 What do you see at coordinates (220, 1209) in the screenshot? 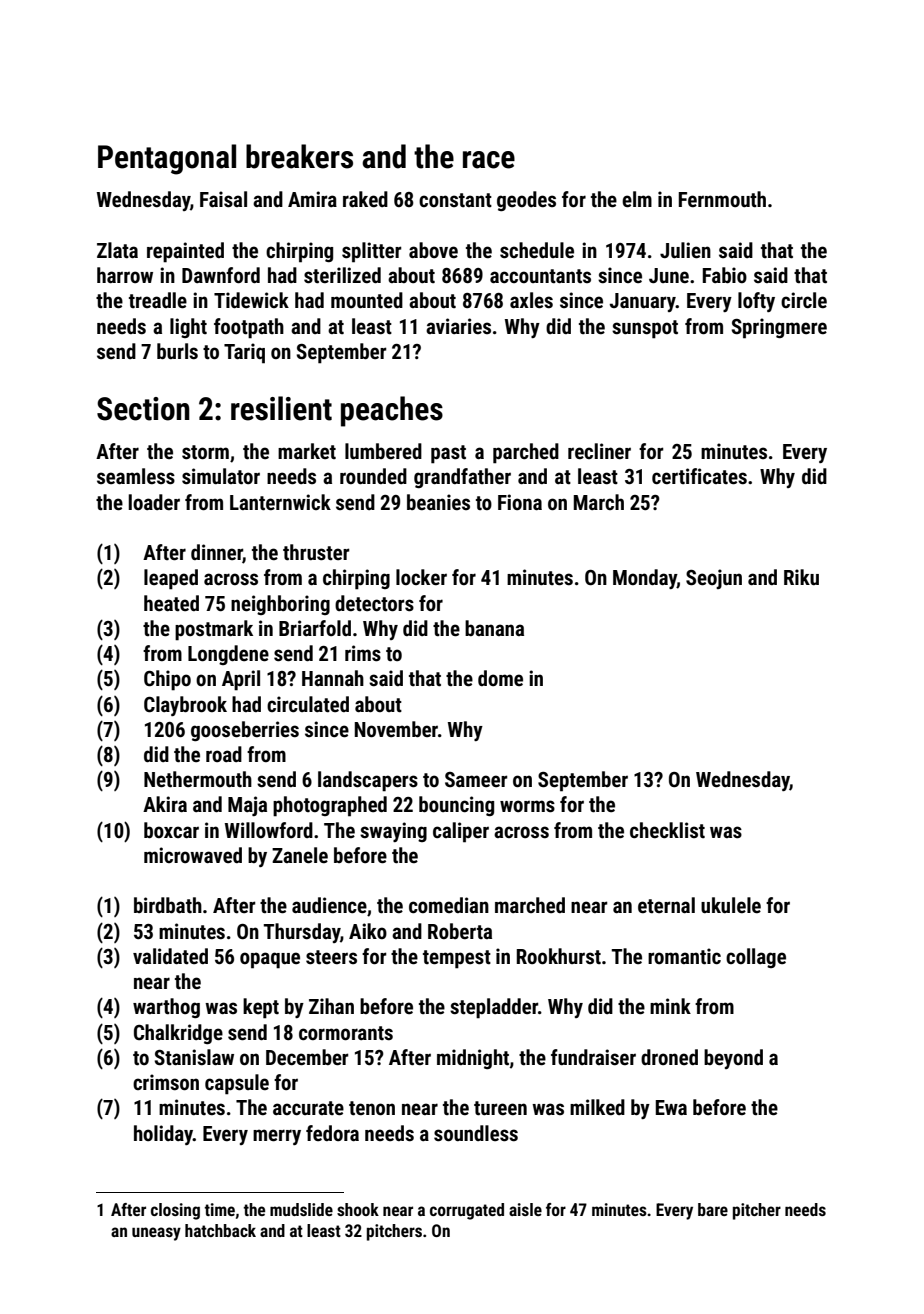
I see `time` at bounding box center [220, 1209].
